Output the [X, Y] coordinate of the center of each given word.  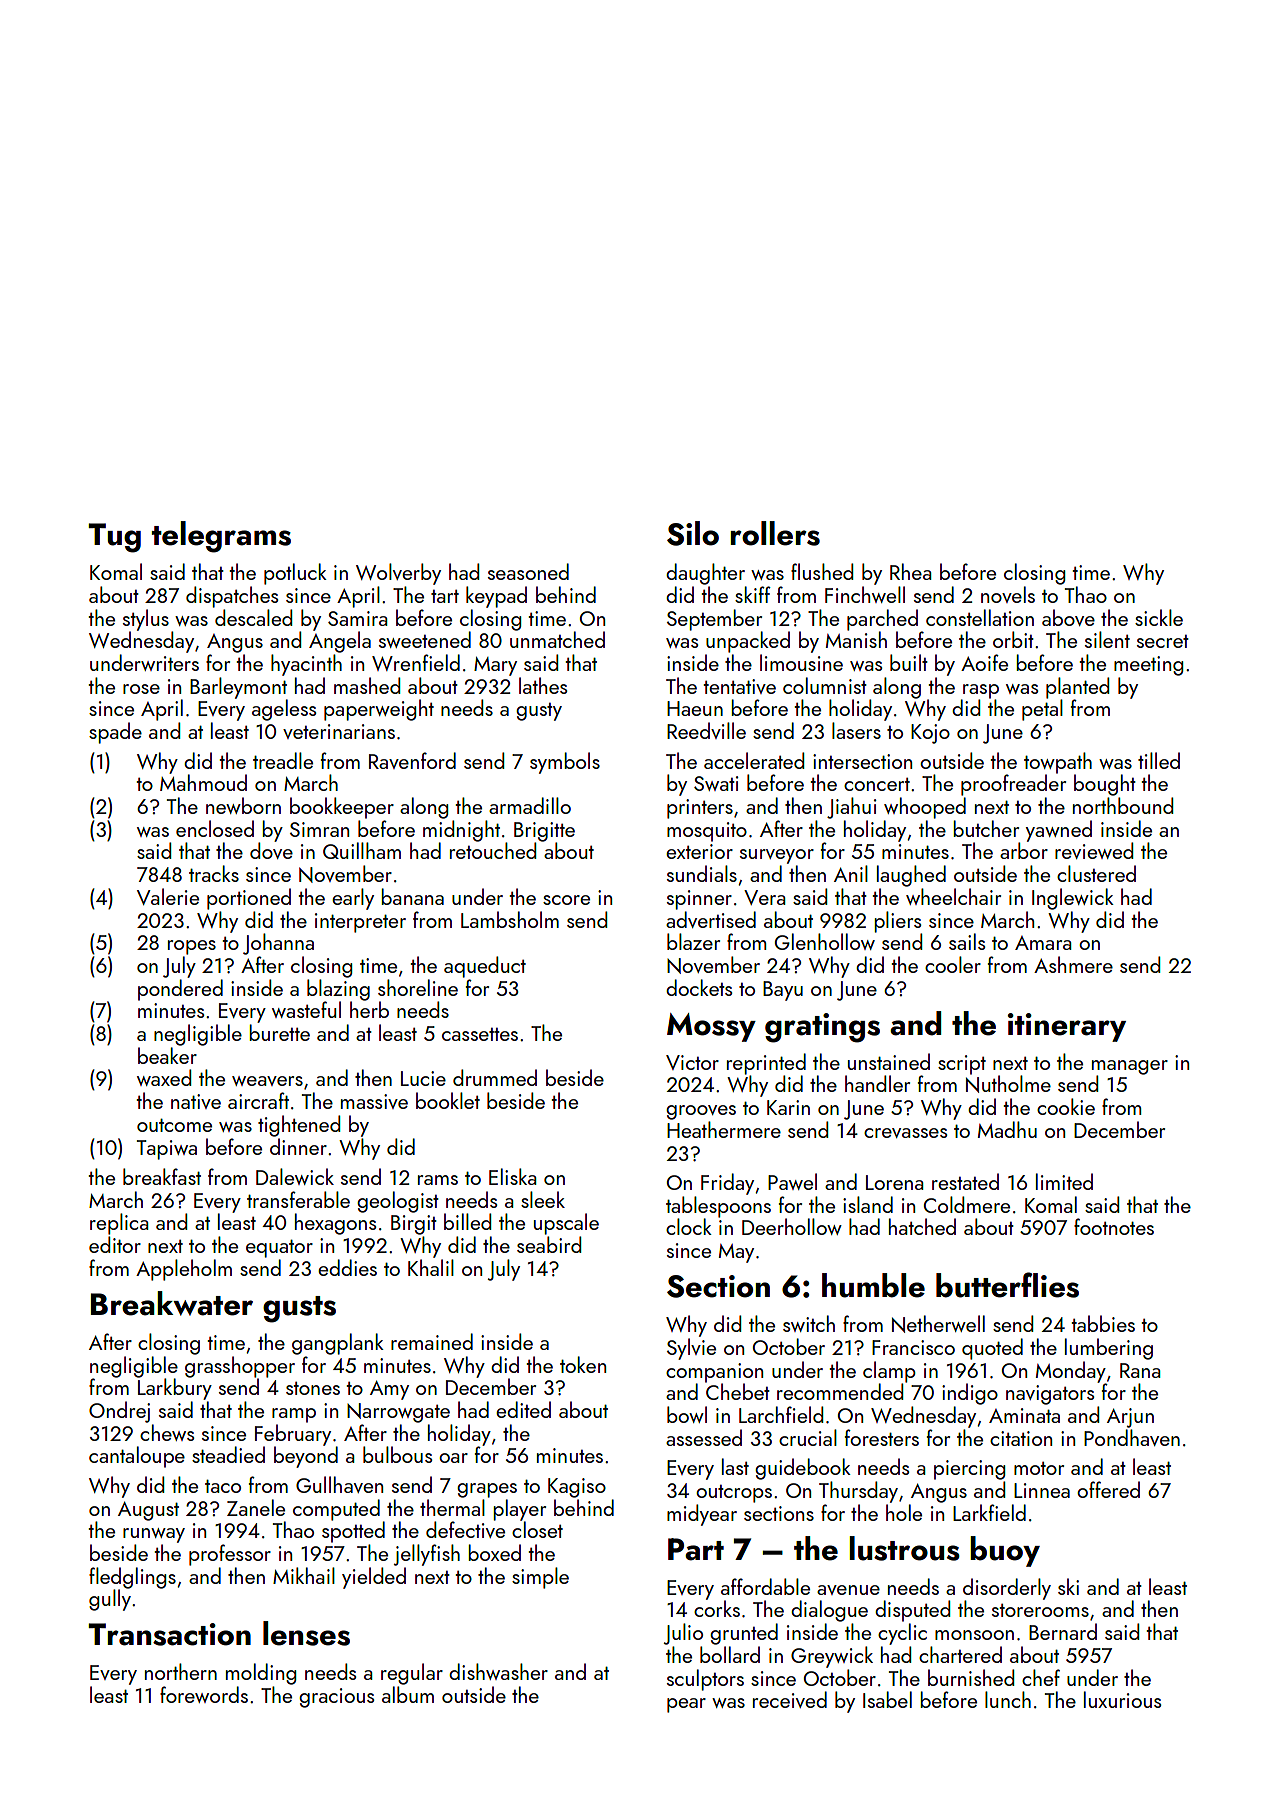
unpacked [748, 642]
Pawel [792, 1181]
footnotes [1114, 1226]
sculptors [705, 1680]
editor [115, 1244]
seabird [549, 1244]
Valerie [168, 896]
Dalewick [295, 1176]
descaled [254, 617]
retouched [493, 850]
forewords [204, 1694]
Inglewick [1073, 899]
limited [1064, 1181]
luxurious [1122, 1699]
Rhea [911, 571]
